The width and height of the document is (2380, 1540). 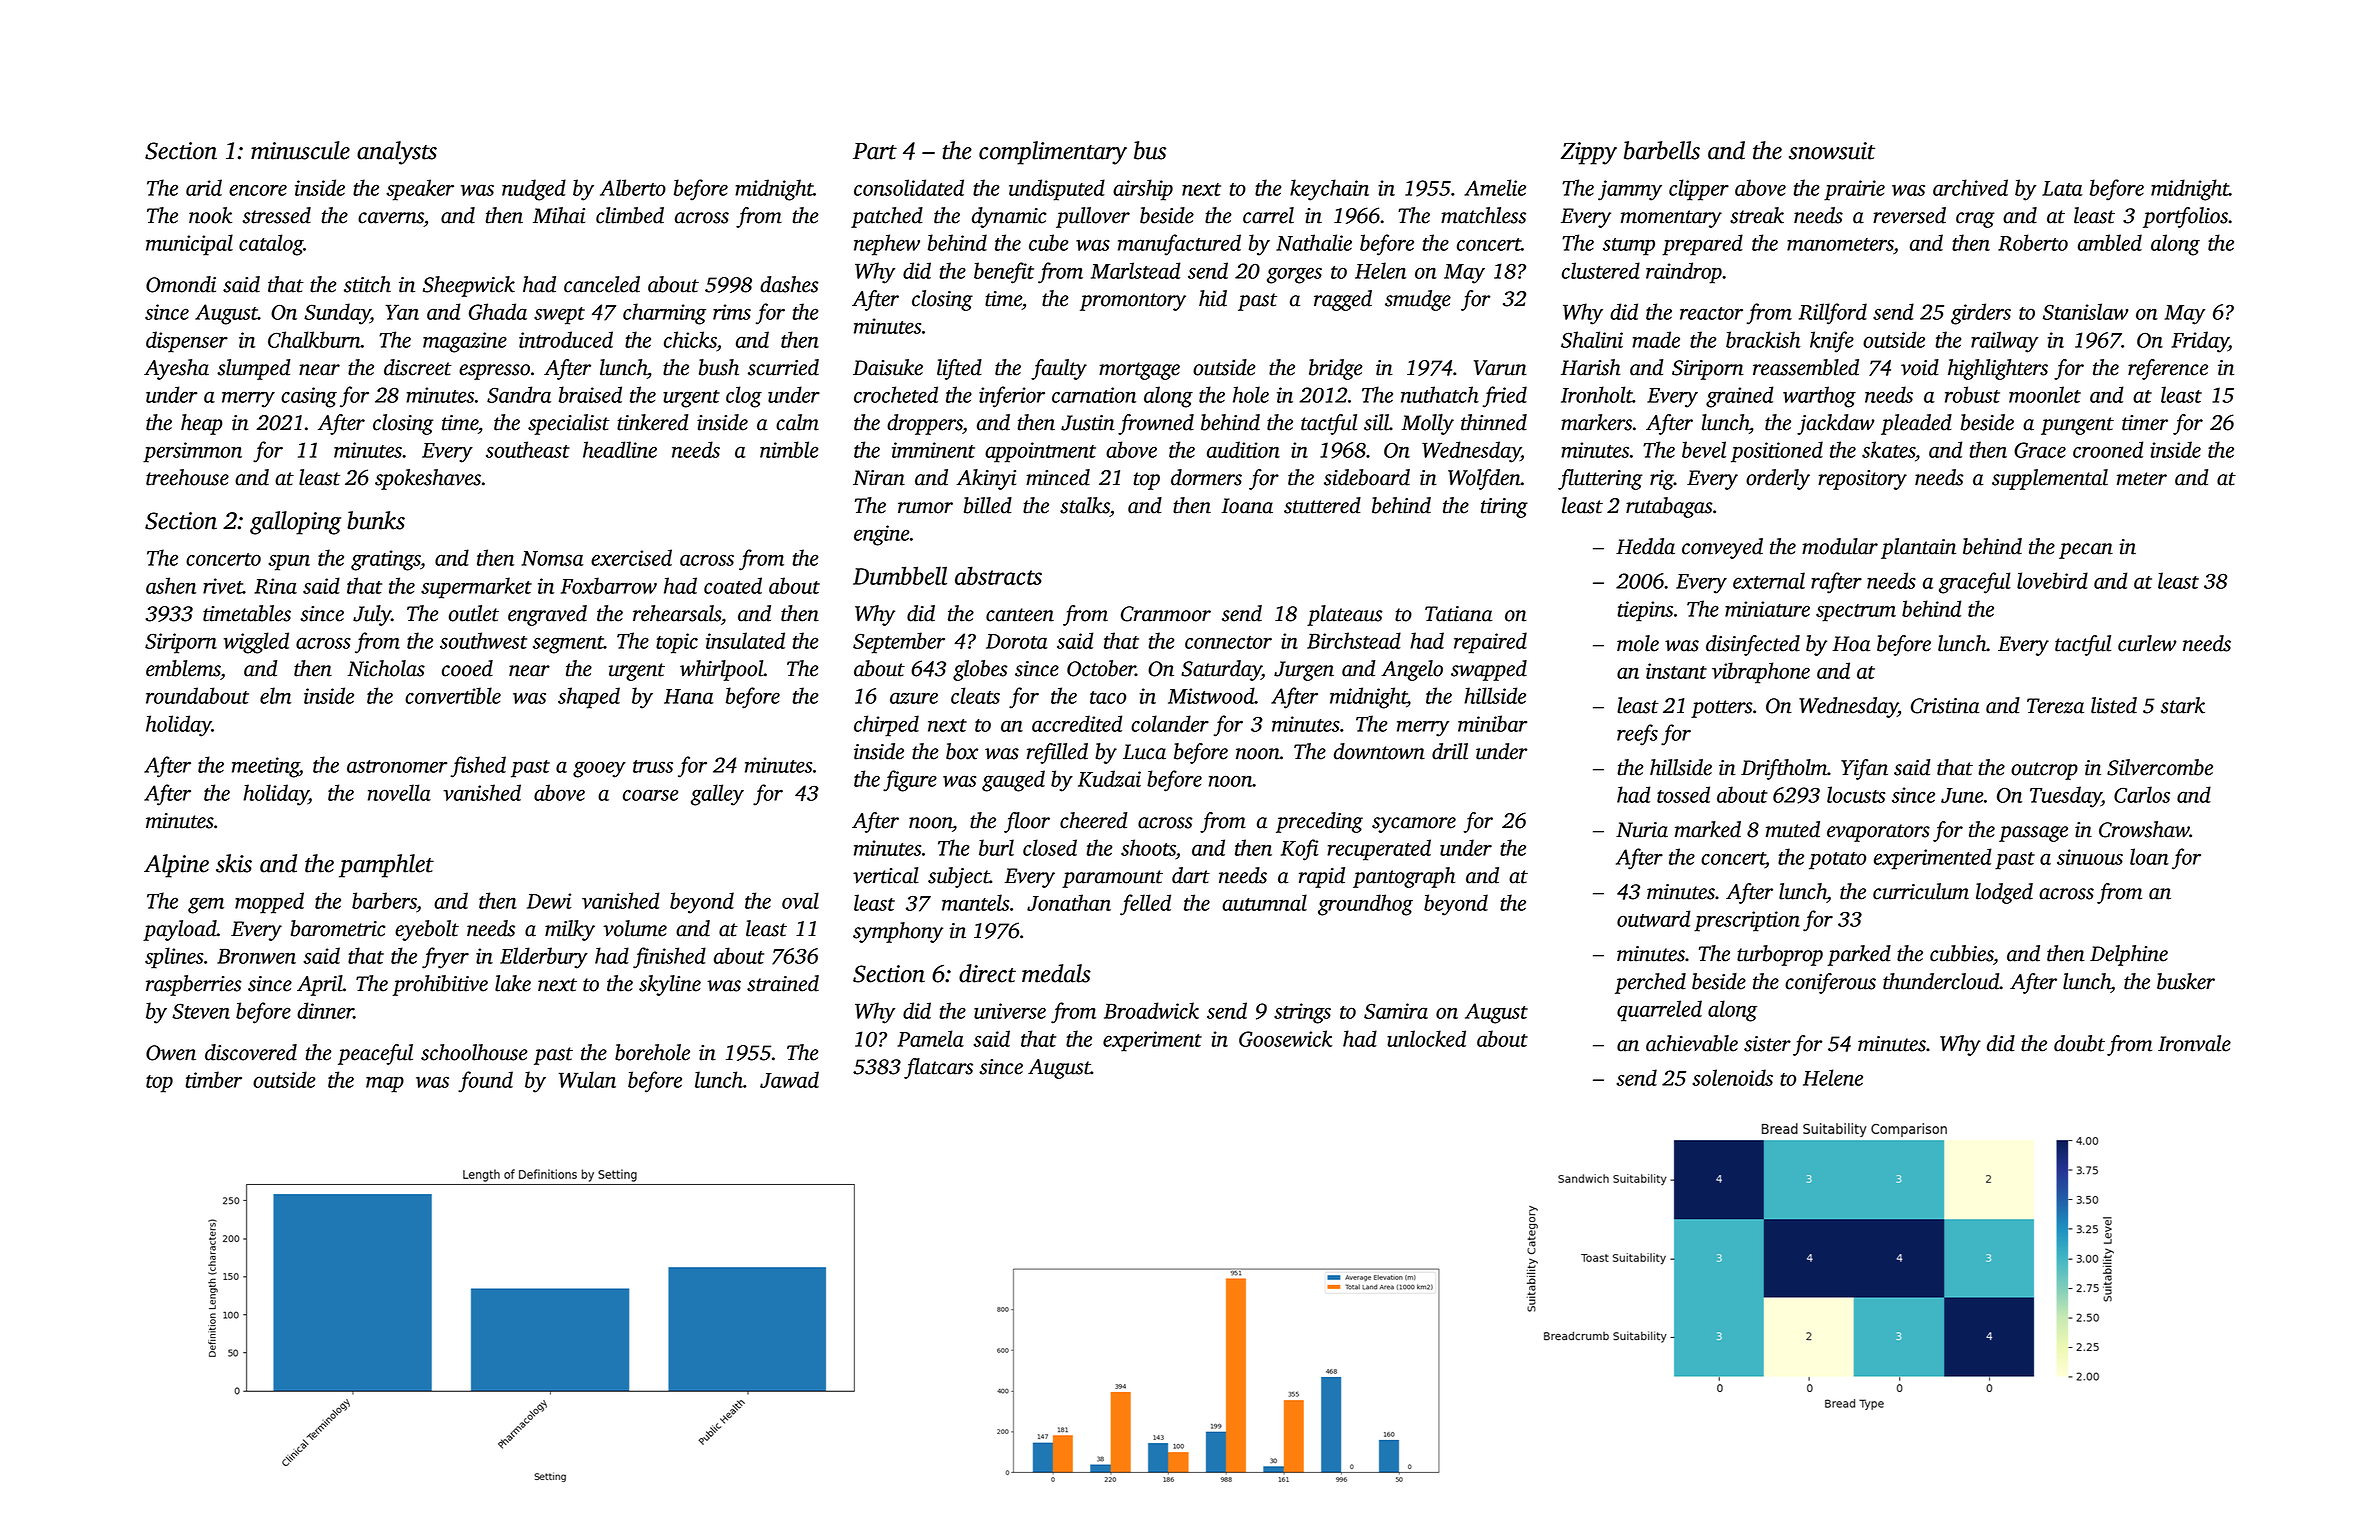 What do you see at coordinates (1143, 190) in the document?
I see `airship` at bounding box center [1143, 190].
